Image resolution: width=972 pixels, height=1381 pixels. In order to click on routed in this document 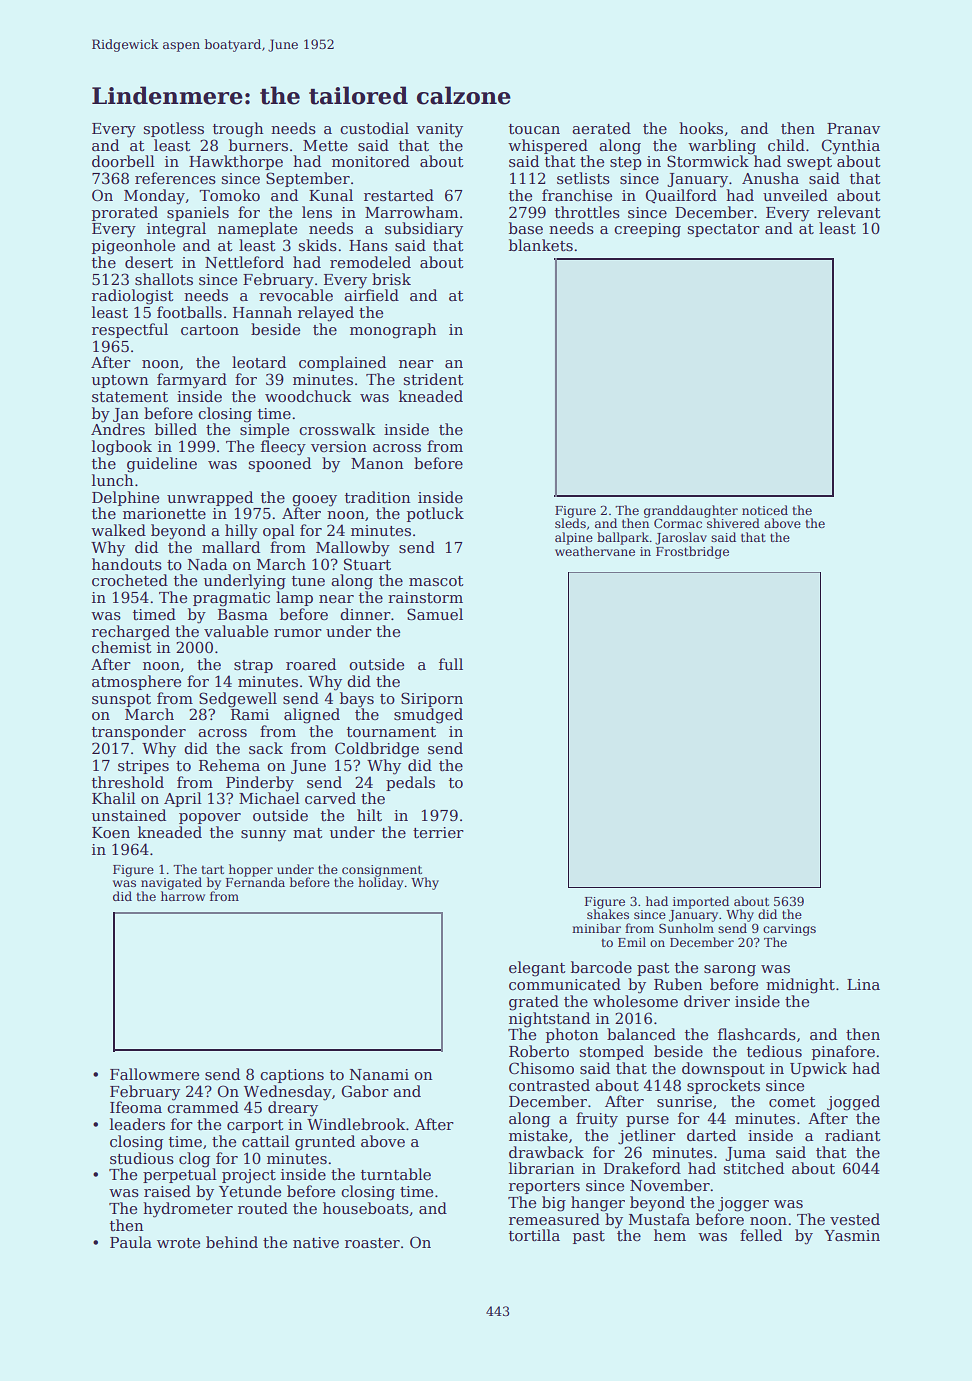, I will do `click(263, 1208)`.
